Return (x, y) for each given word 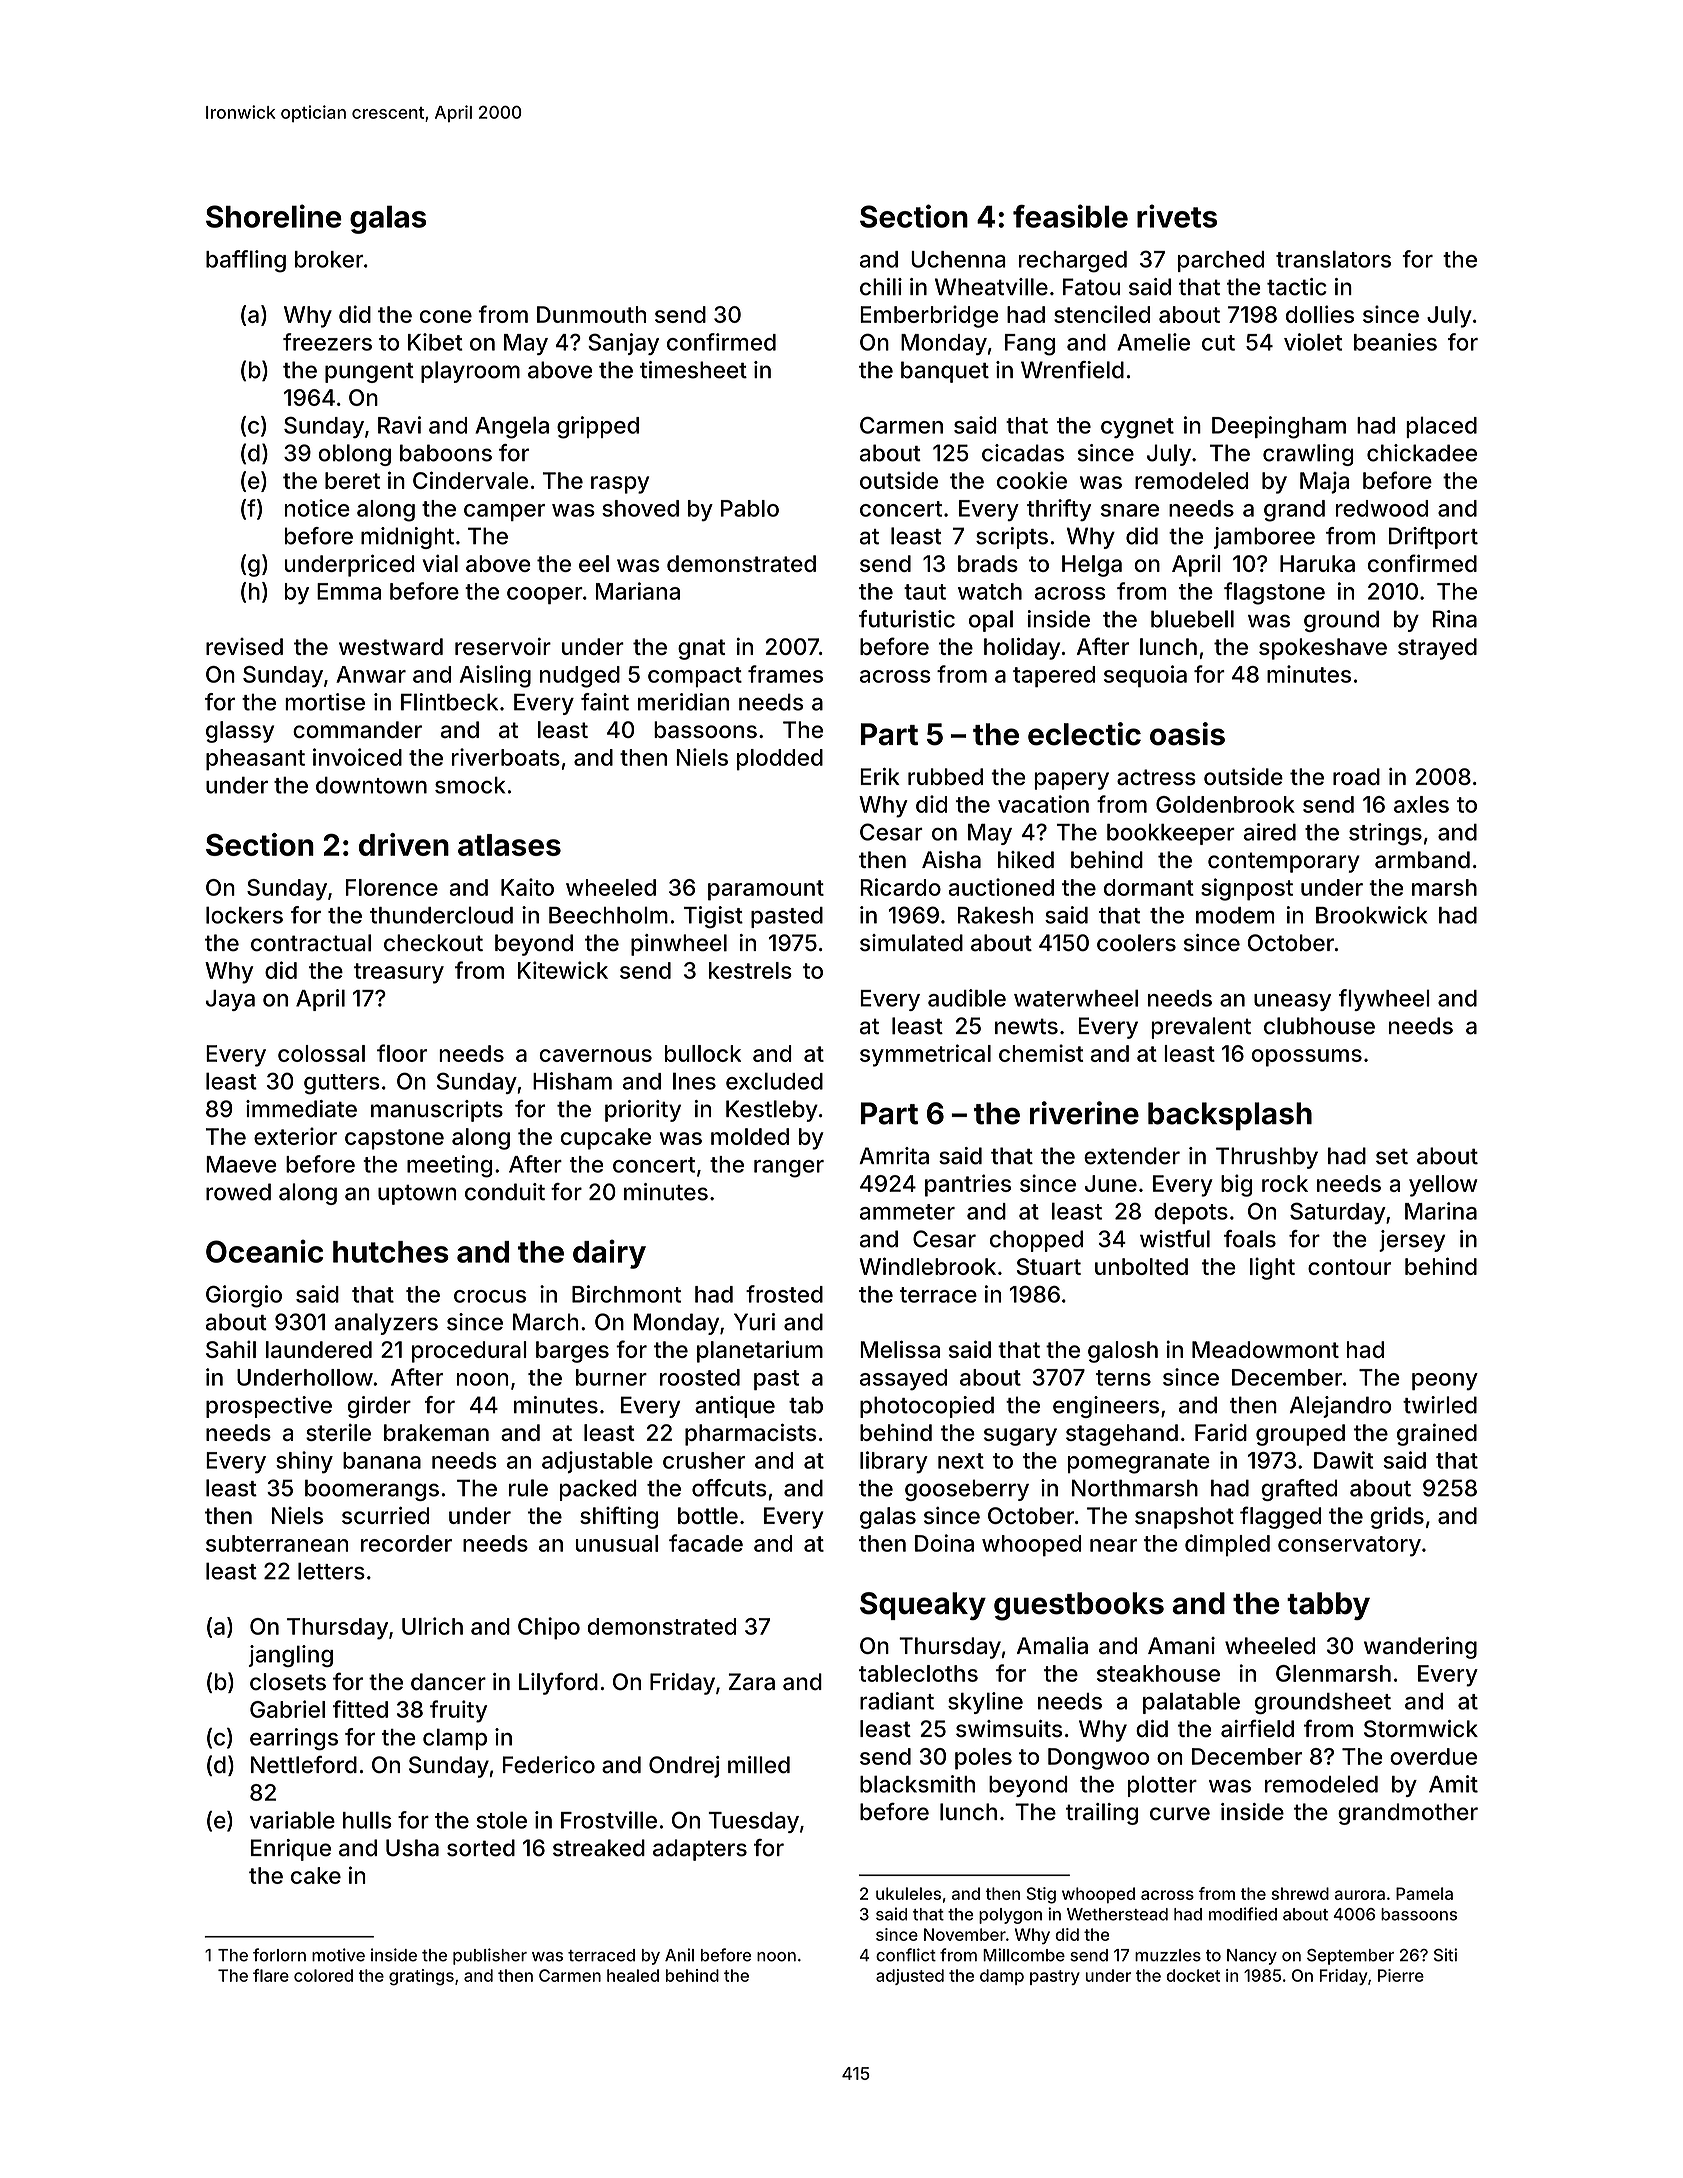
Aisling (495, 676)
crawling (1308, 455)
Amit (1453, 1784)
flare (271, 1975)
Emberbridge (929, 316)
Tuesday (753, 1822)
